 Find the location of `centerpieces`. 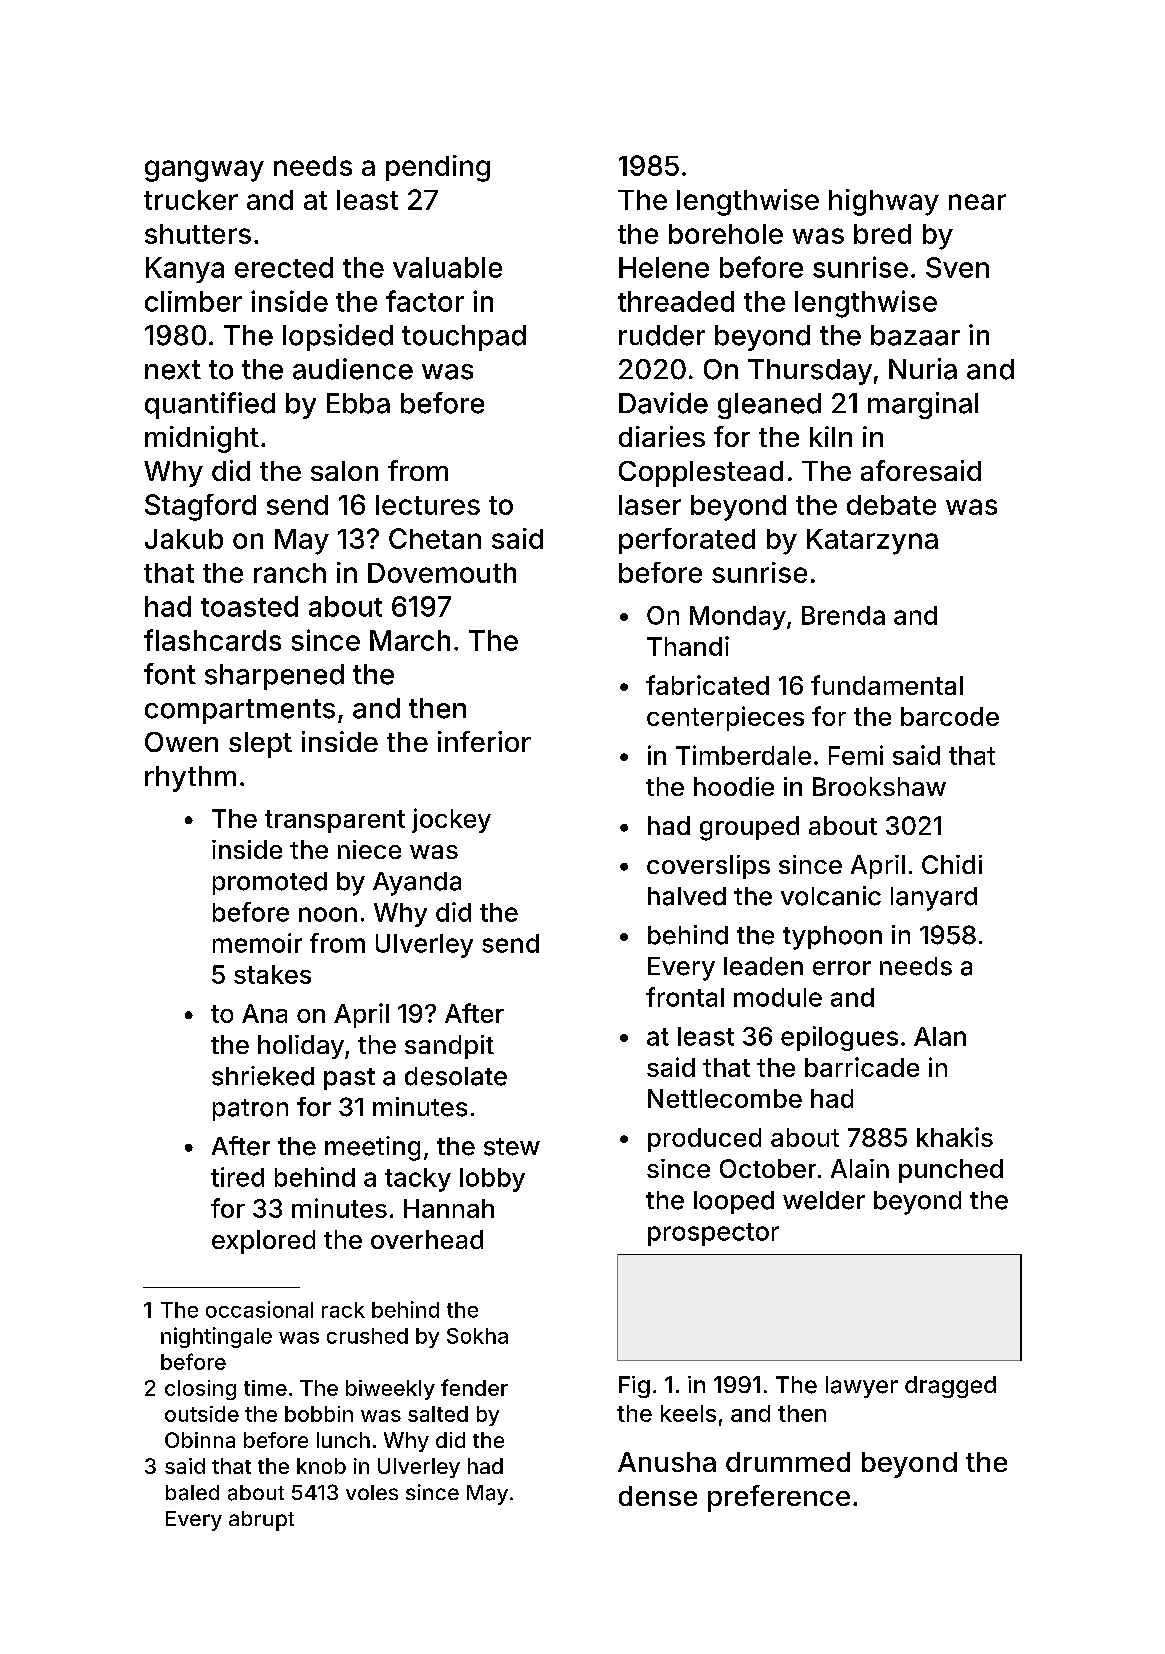

centerpieces is located at coordinates (725, 718).
